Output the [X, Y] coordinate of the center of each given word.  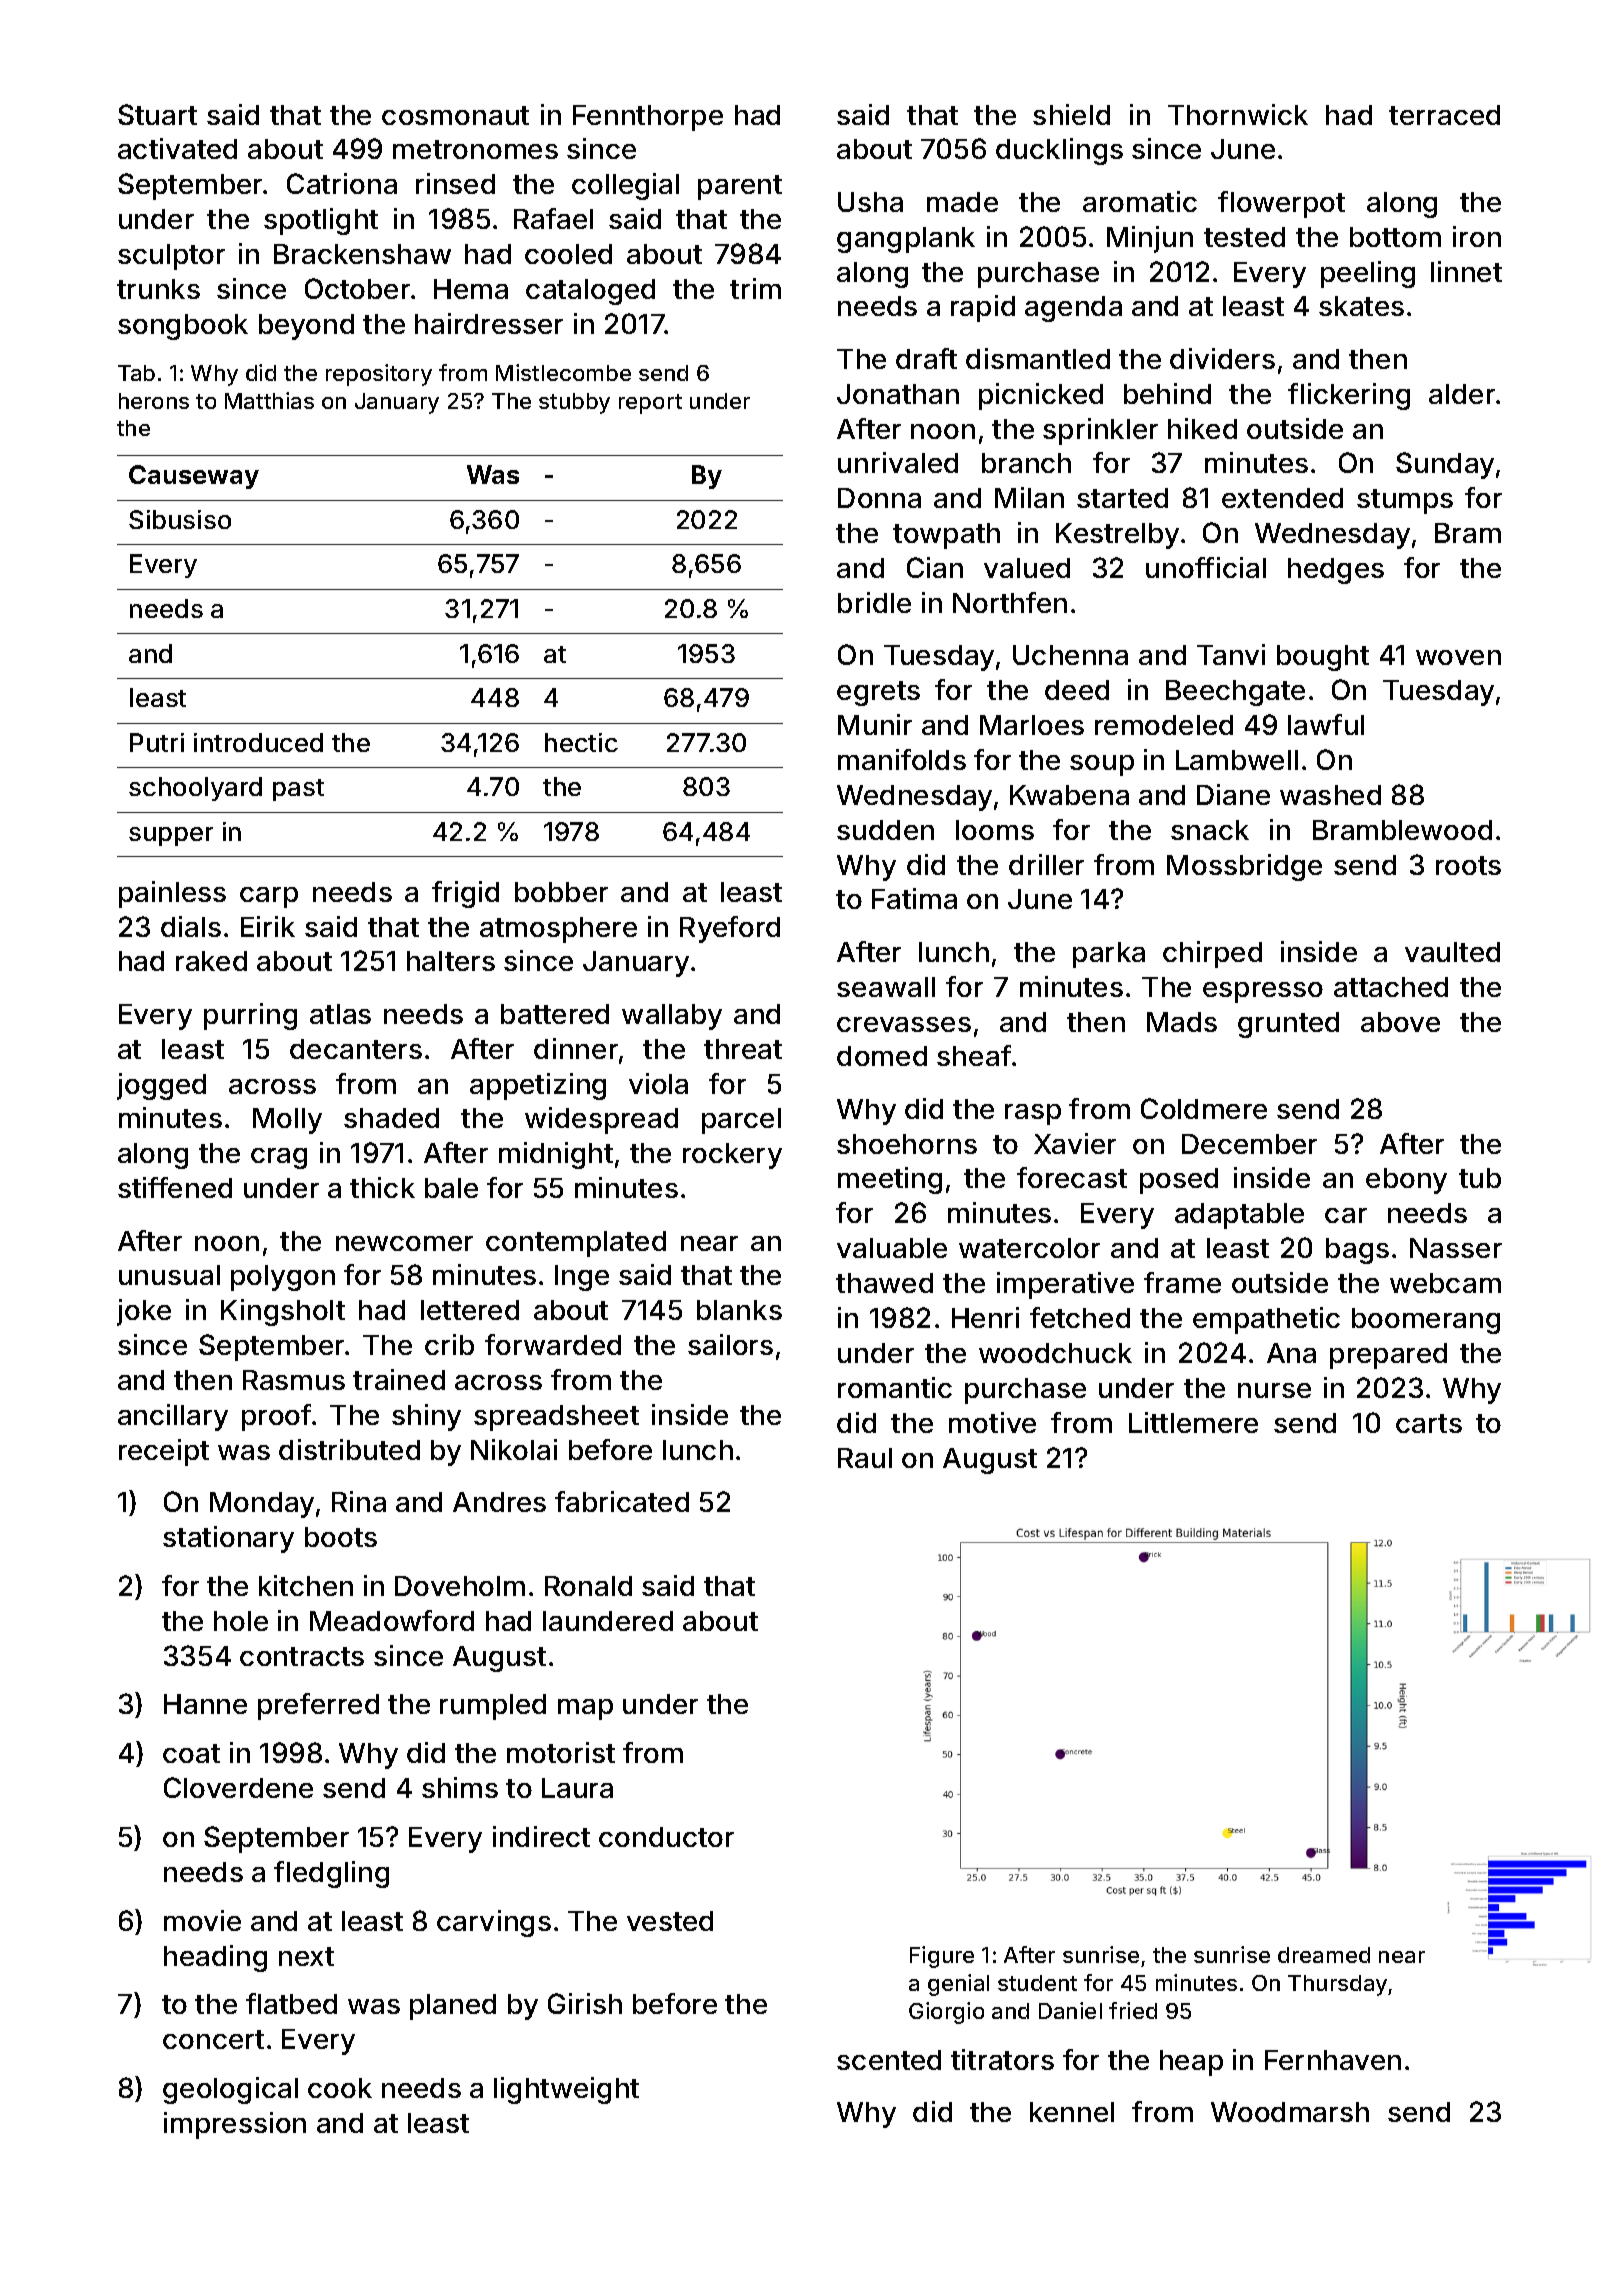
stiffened [175, 1187]
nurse [1274, 1390]
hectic [581, 742]
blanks [739, 1310]
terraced [1444, 115]
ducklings [1059, 151]
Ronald [588, 1586]
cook [340, 2088]
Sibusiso [180, 519]
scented [889, 2060]
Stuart [157, 114]
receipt [164, 1452]
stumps [1405, 501]
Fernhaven [1333, 2060]
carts [1429, 1423]
